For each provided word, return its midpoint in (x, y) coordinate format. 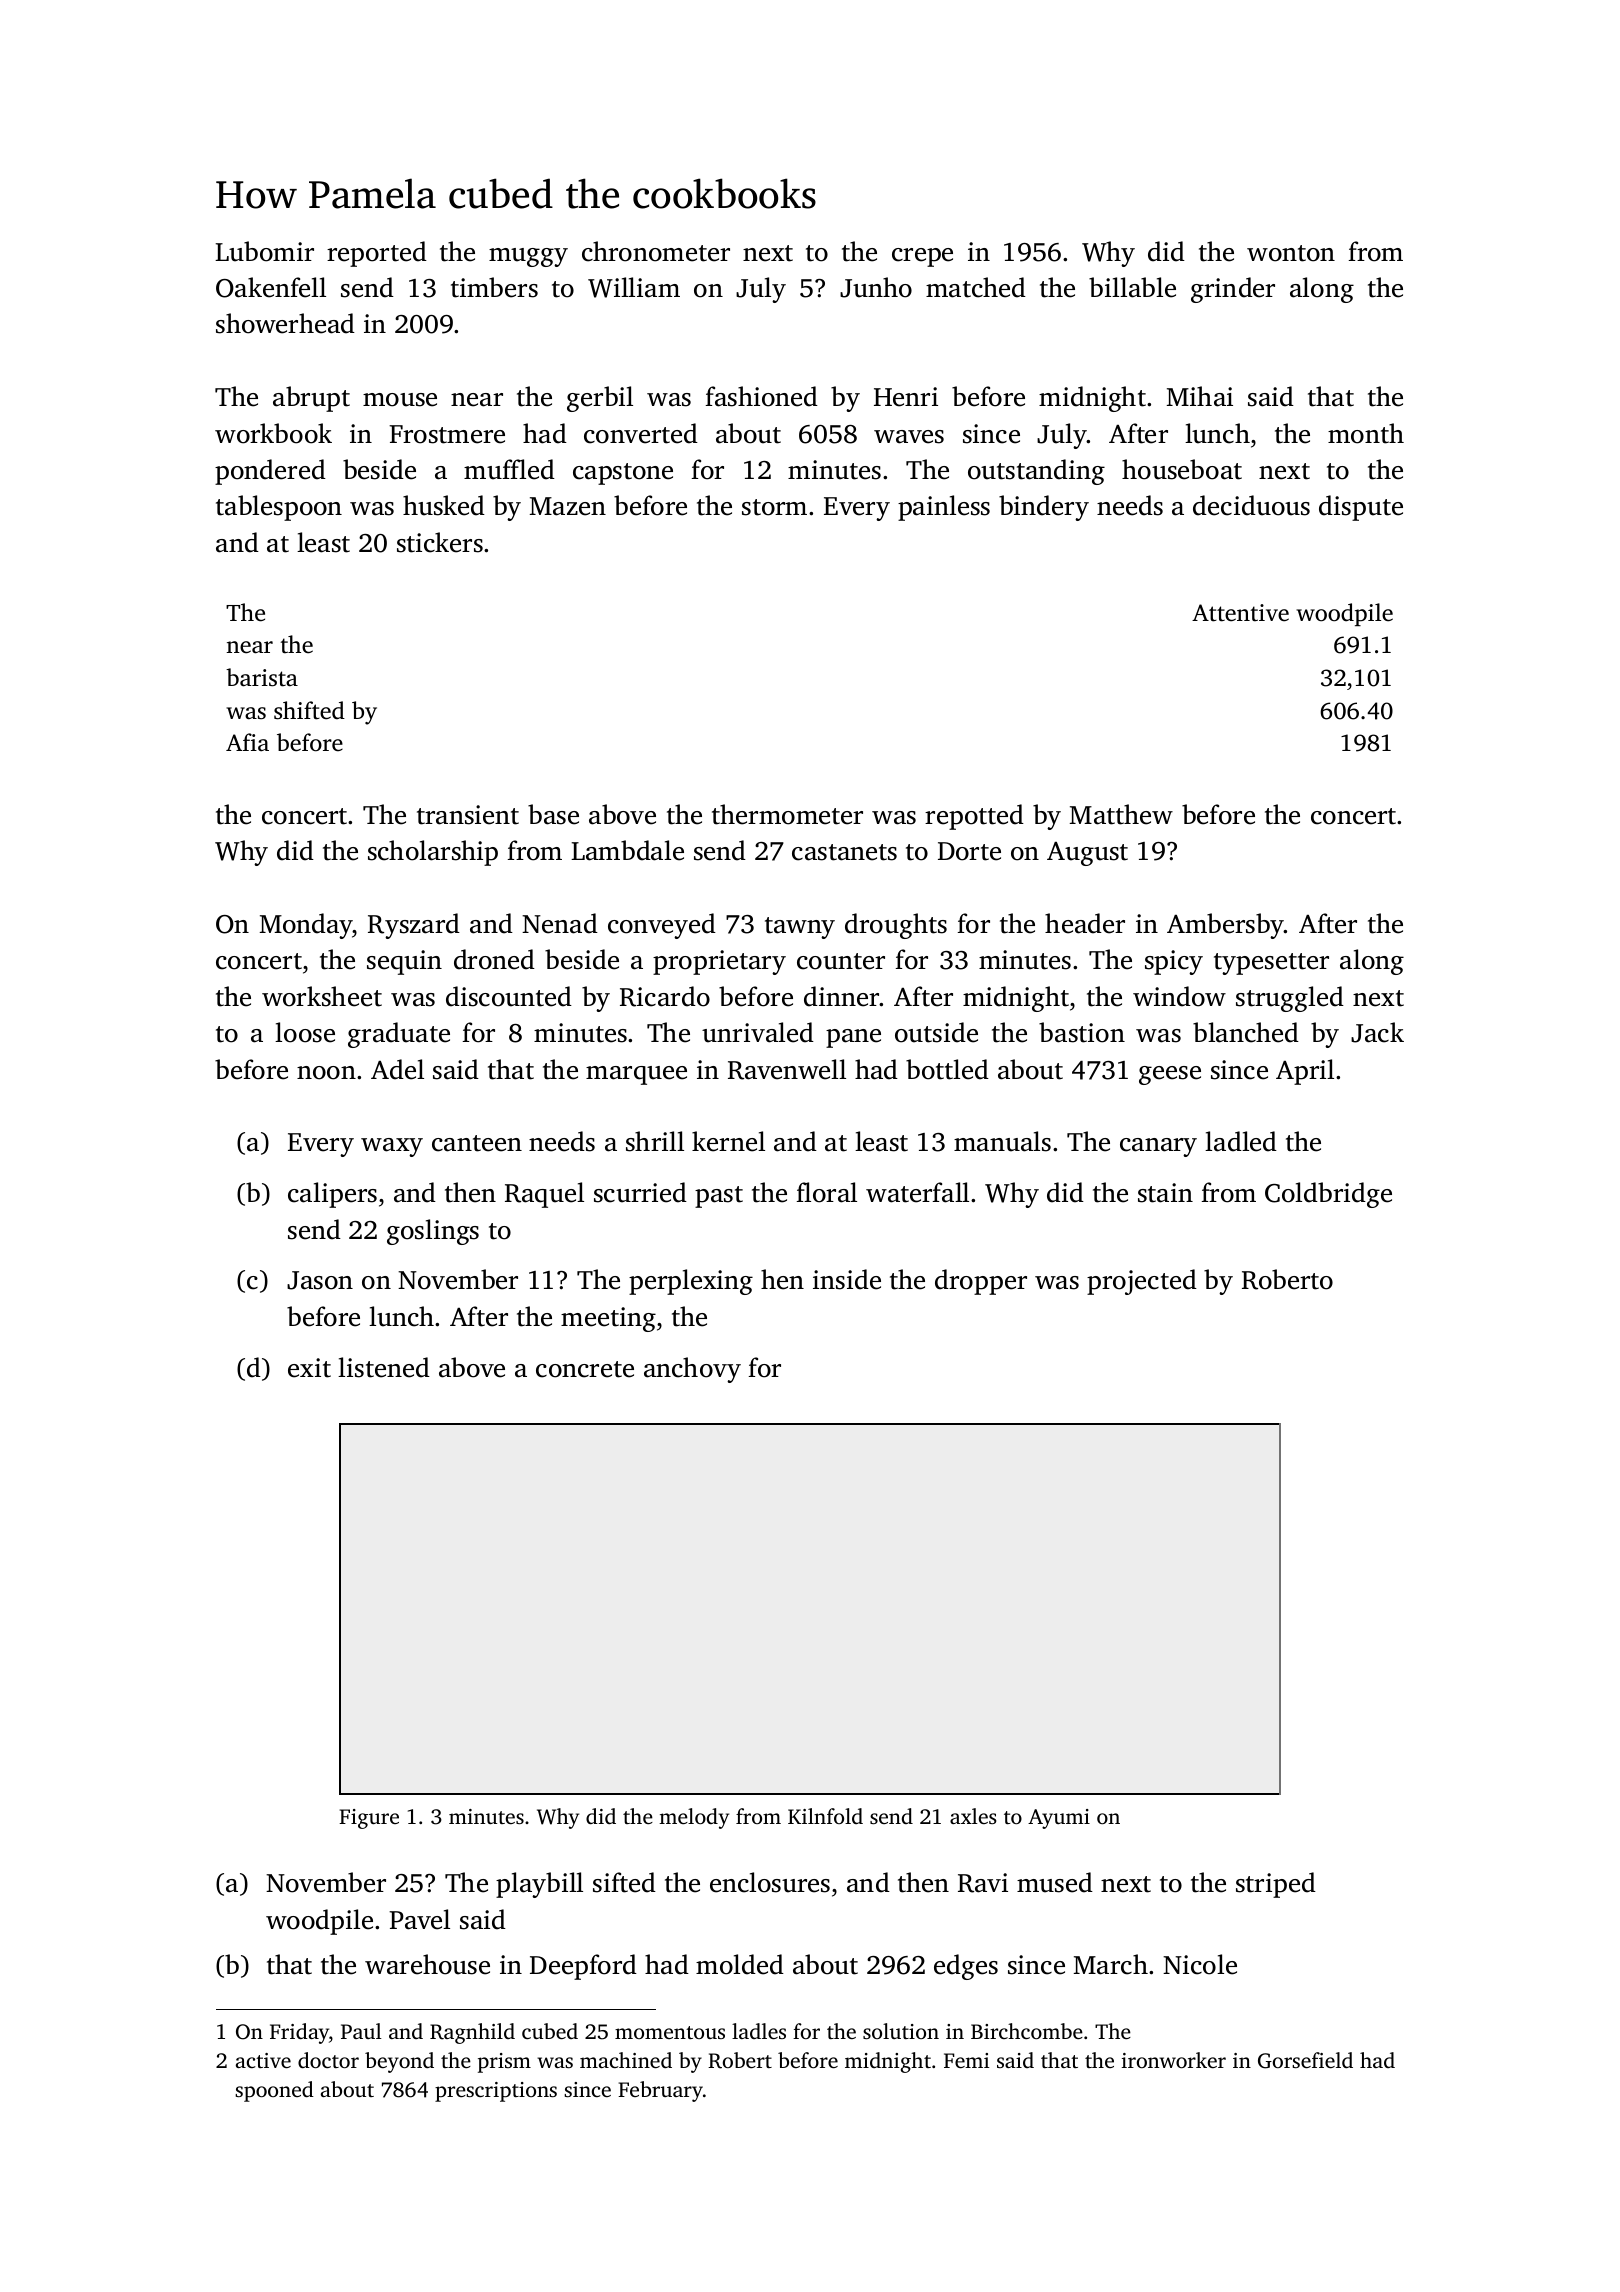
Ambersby (1225, 926)
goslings (433, 1232)
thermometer (787, 814)
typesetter (1271, 964)
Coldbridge (1328, 1195)
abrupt (311, 399)
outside (936, 1032)
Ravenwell (787, 1069)
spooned (274, 2091)
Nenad (560, 923)
